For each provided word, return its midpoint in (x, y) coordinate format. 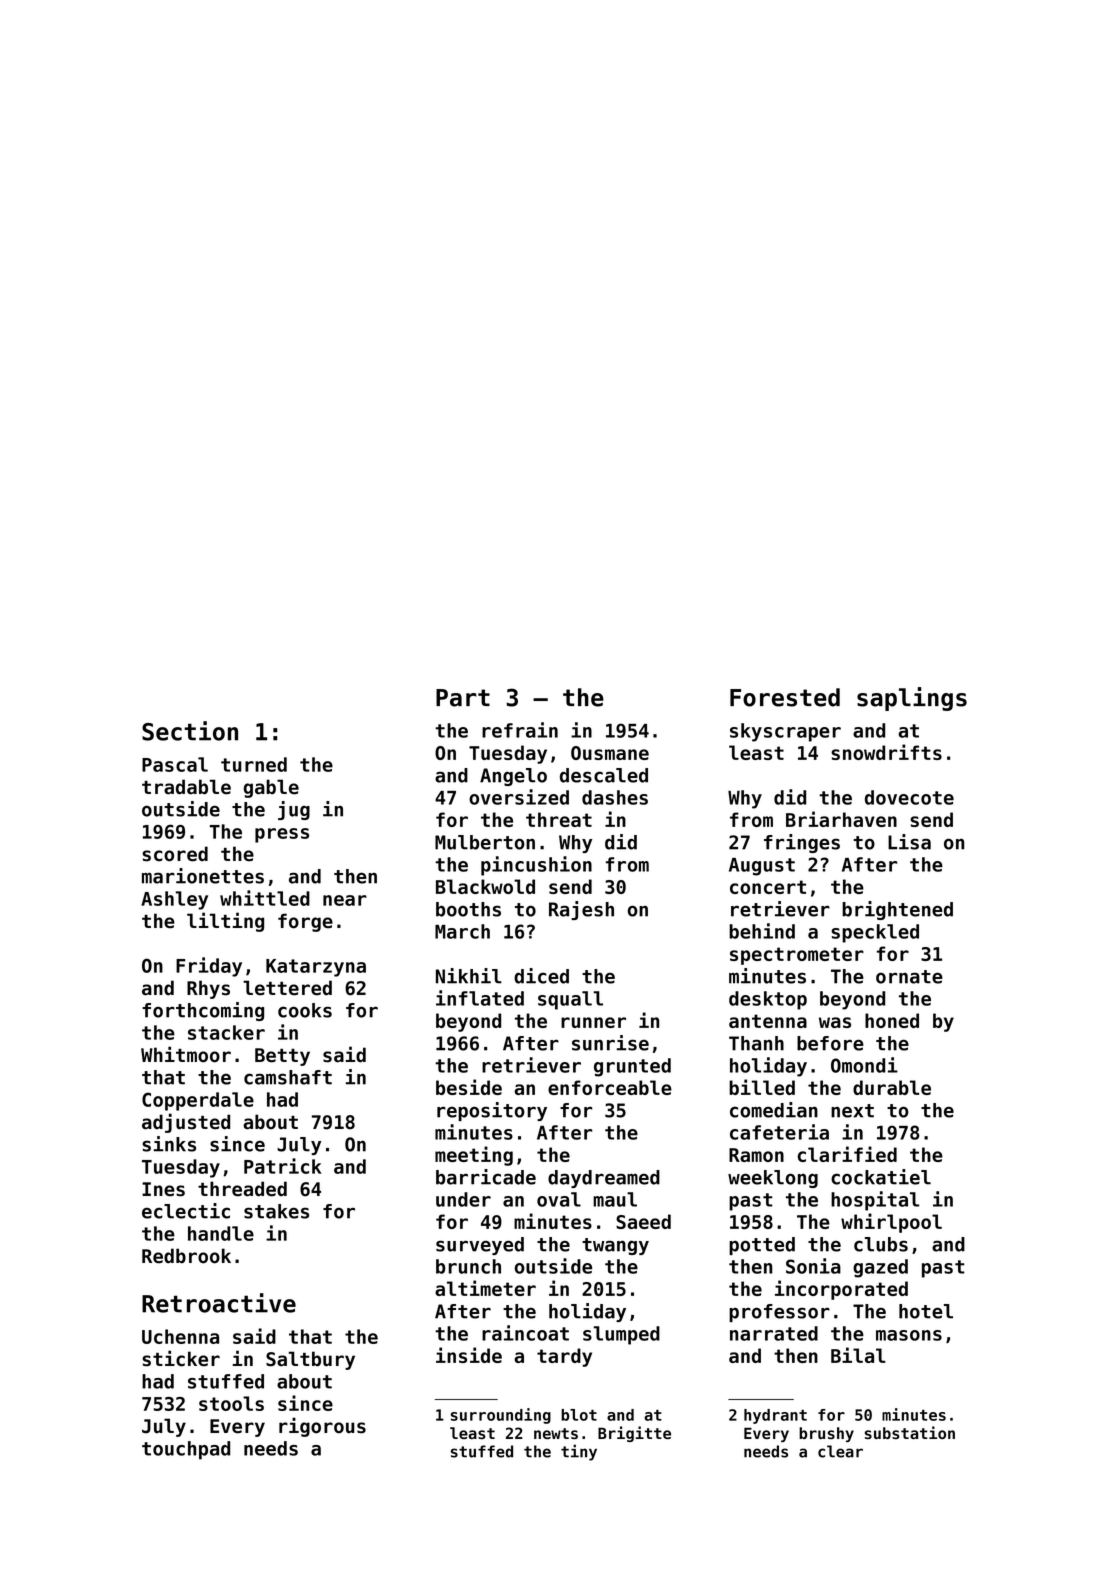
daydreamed (604, 1179)
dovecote (909, 797)
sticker (181, 1358)
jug (294, 810)
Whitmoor (186, 1054)
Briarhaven (841, 819)
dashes (615, 797)
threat (559, 819)
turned (254, 764)
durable (892, 1087)
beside (469, 1087)
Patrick (282, 1166)
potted (762, 1246)
